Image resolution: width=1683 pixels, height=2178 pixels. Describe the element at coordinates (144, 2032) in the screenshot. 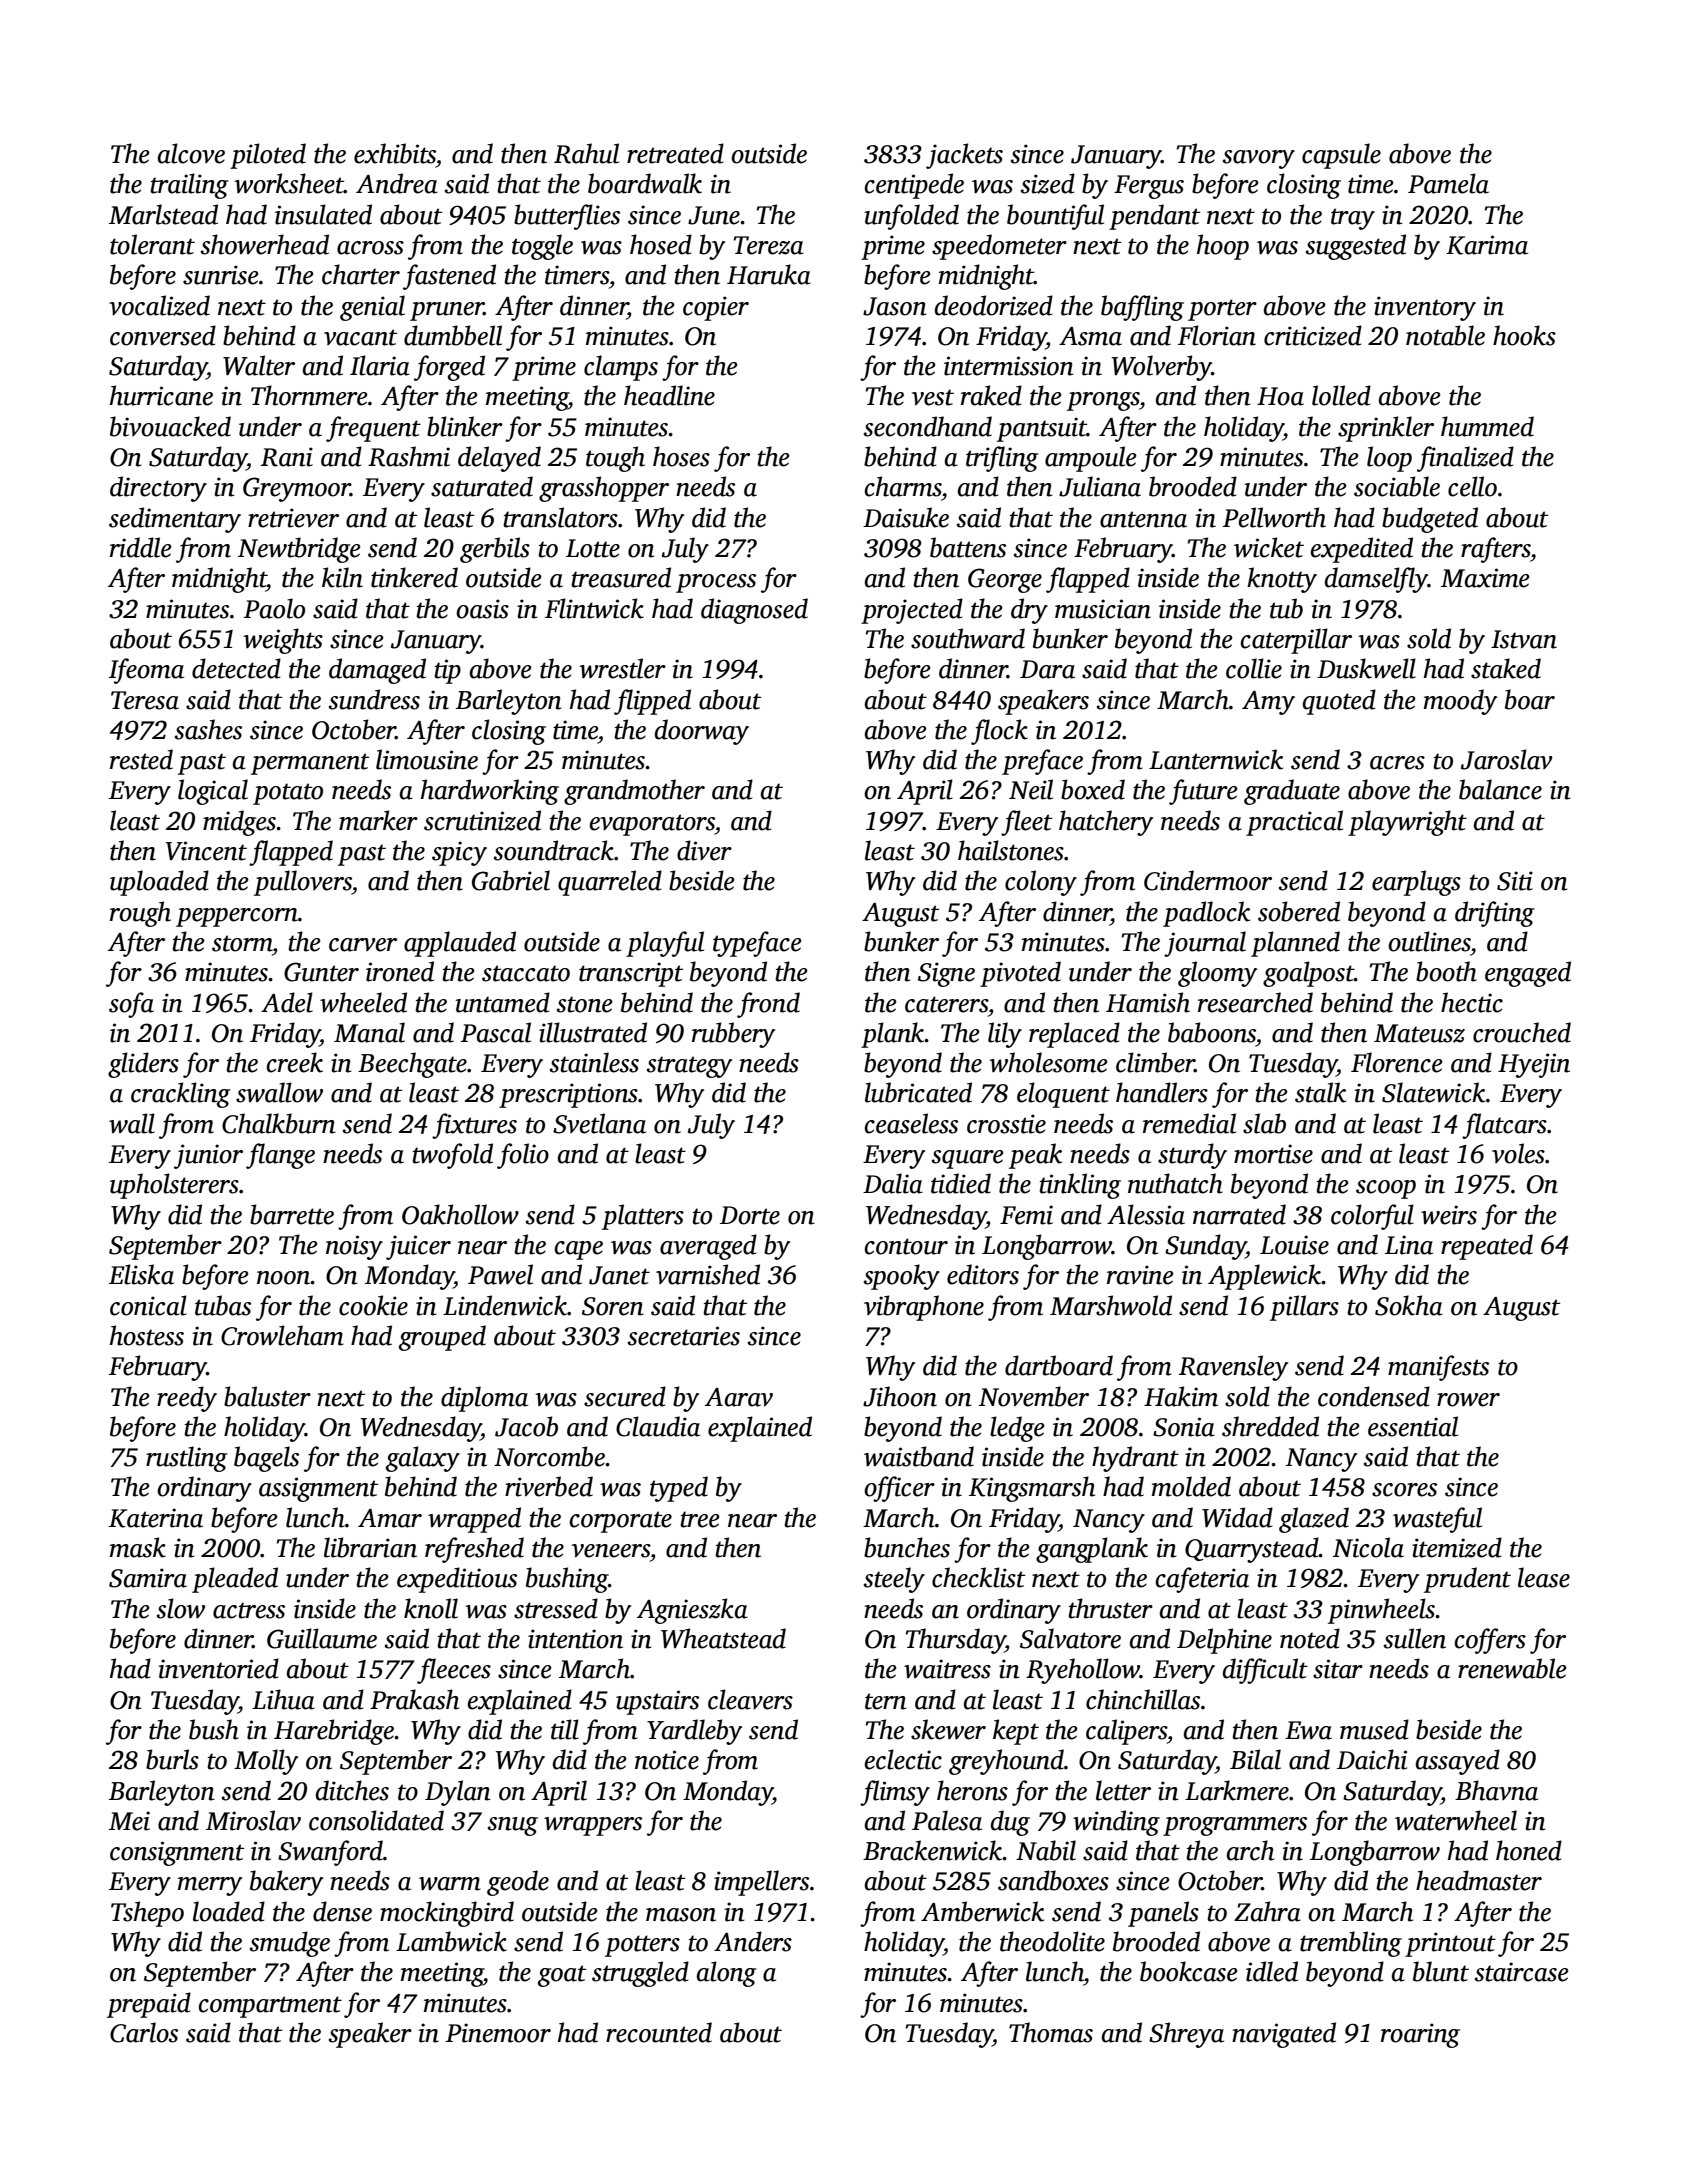

I see `Carlos` at that location.
